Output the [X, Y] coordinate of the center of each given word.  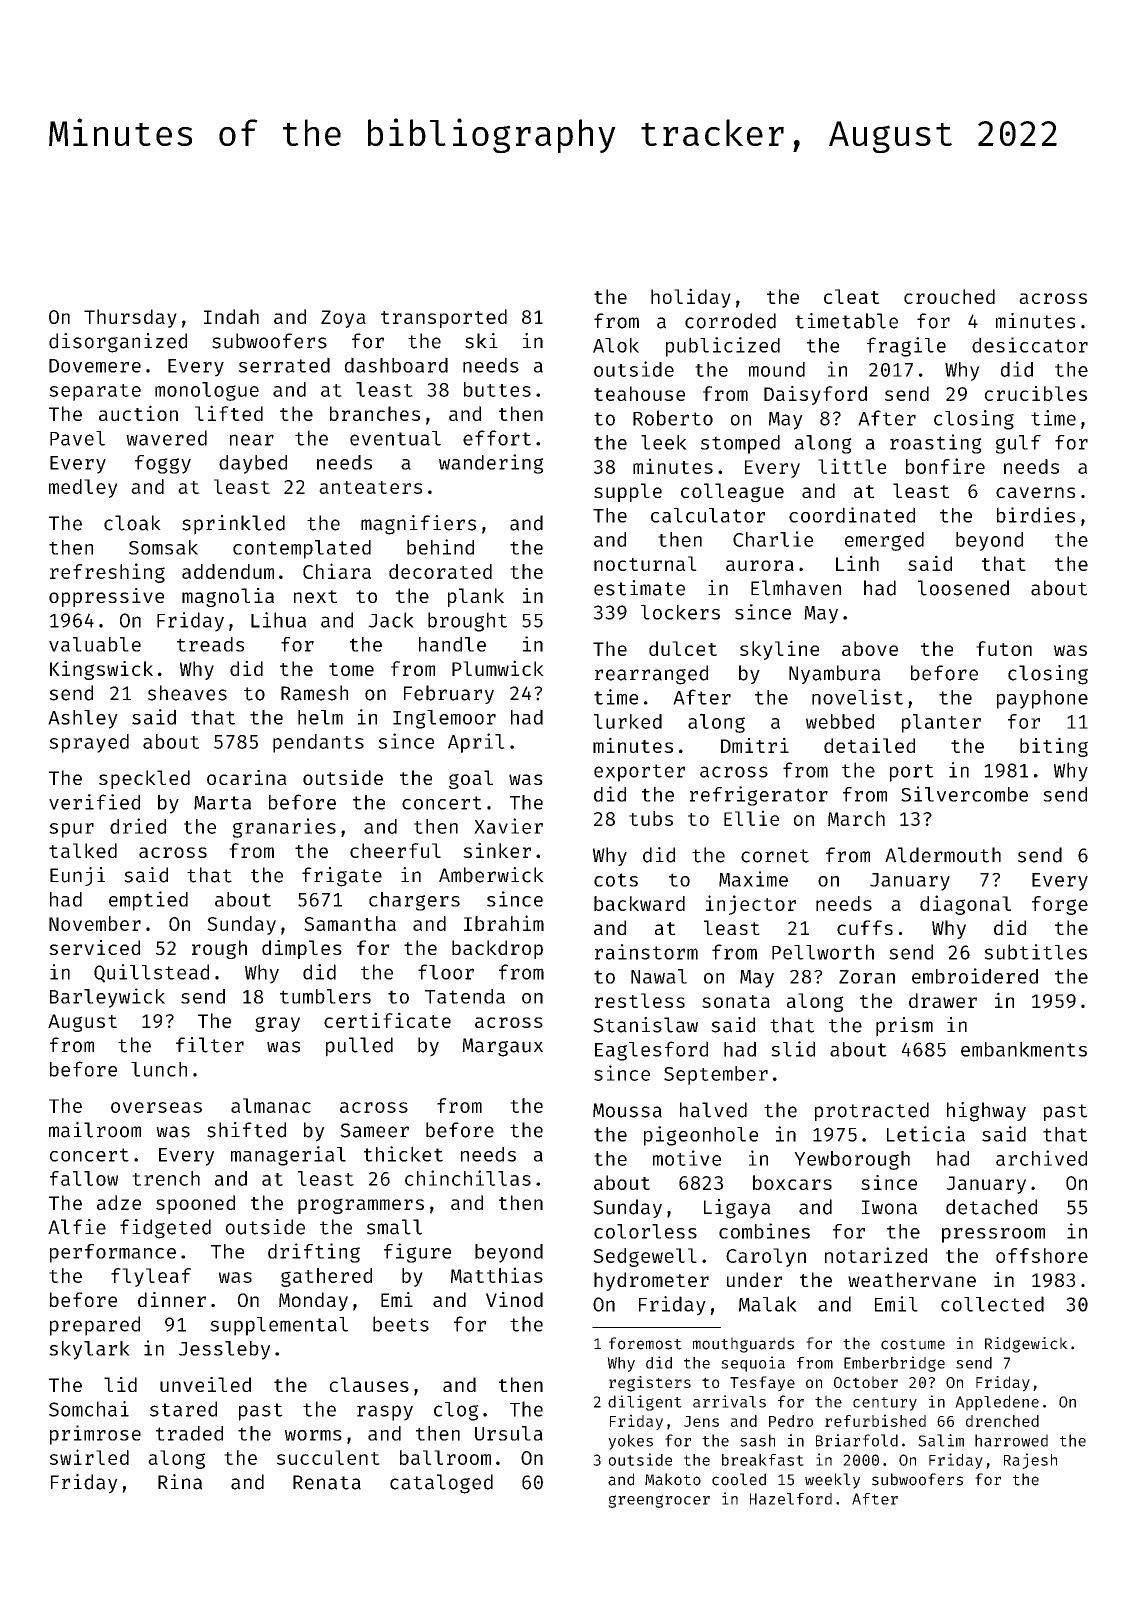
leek [664, 442]
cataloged [441, 1484]
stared [183, 1409]
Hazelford [791, 1499]
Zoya [343, 319]
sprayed [89, 743]
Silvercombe [964, 794]
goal [471, 779]
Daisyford [815, 395]
